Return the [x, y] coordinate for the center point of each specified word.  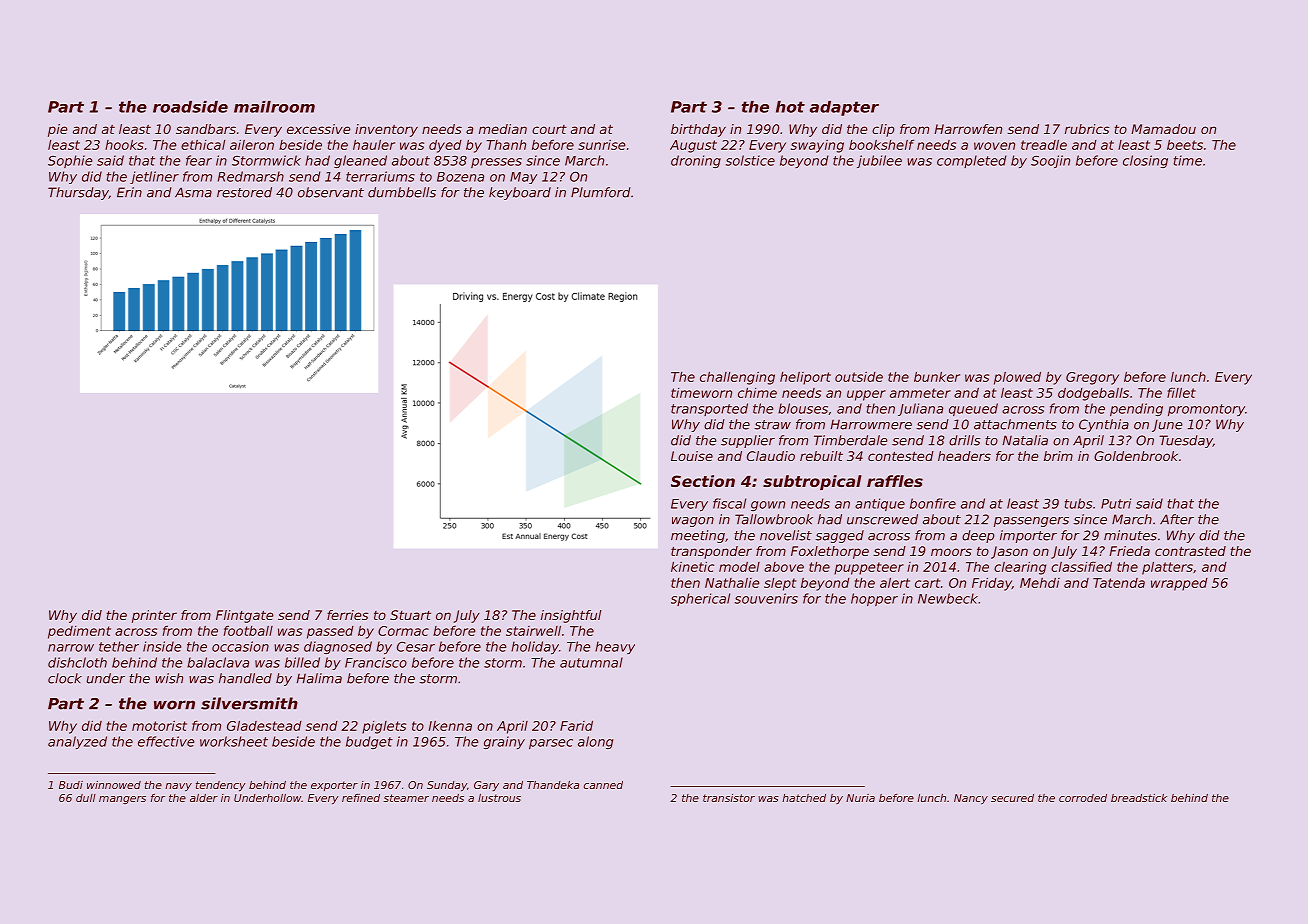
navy [178, 787]
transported [709, 409]
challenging [737, 378]
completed [971, 161]
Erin [129, 192]
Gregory [1092, 378]
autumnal [591, 662]
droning [696, 161]
